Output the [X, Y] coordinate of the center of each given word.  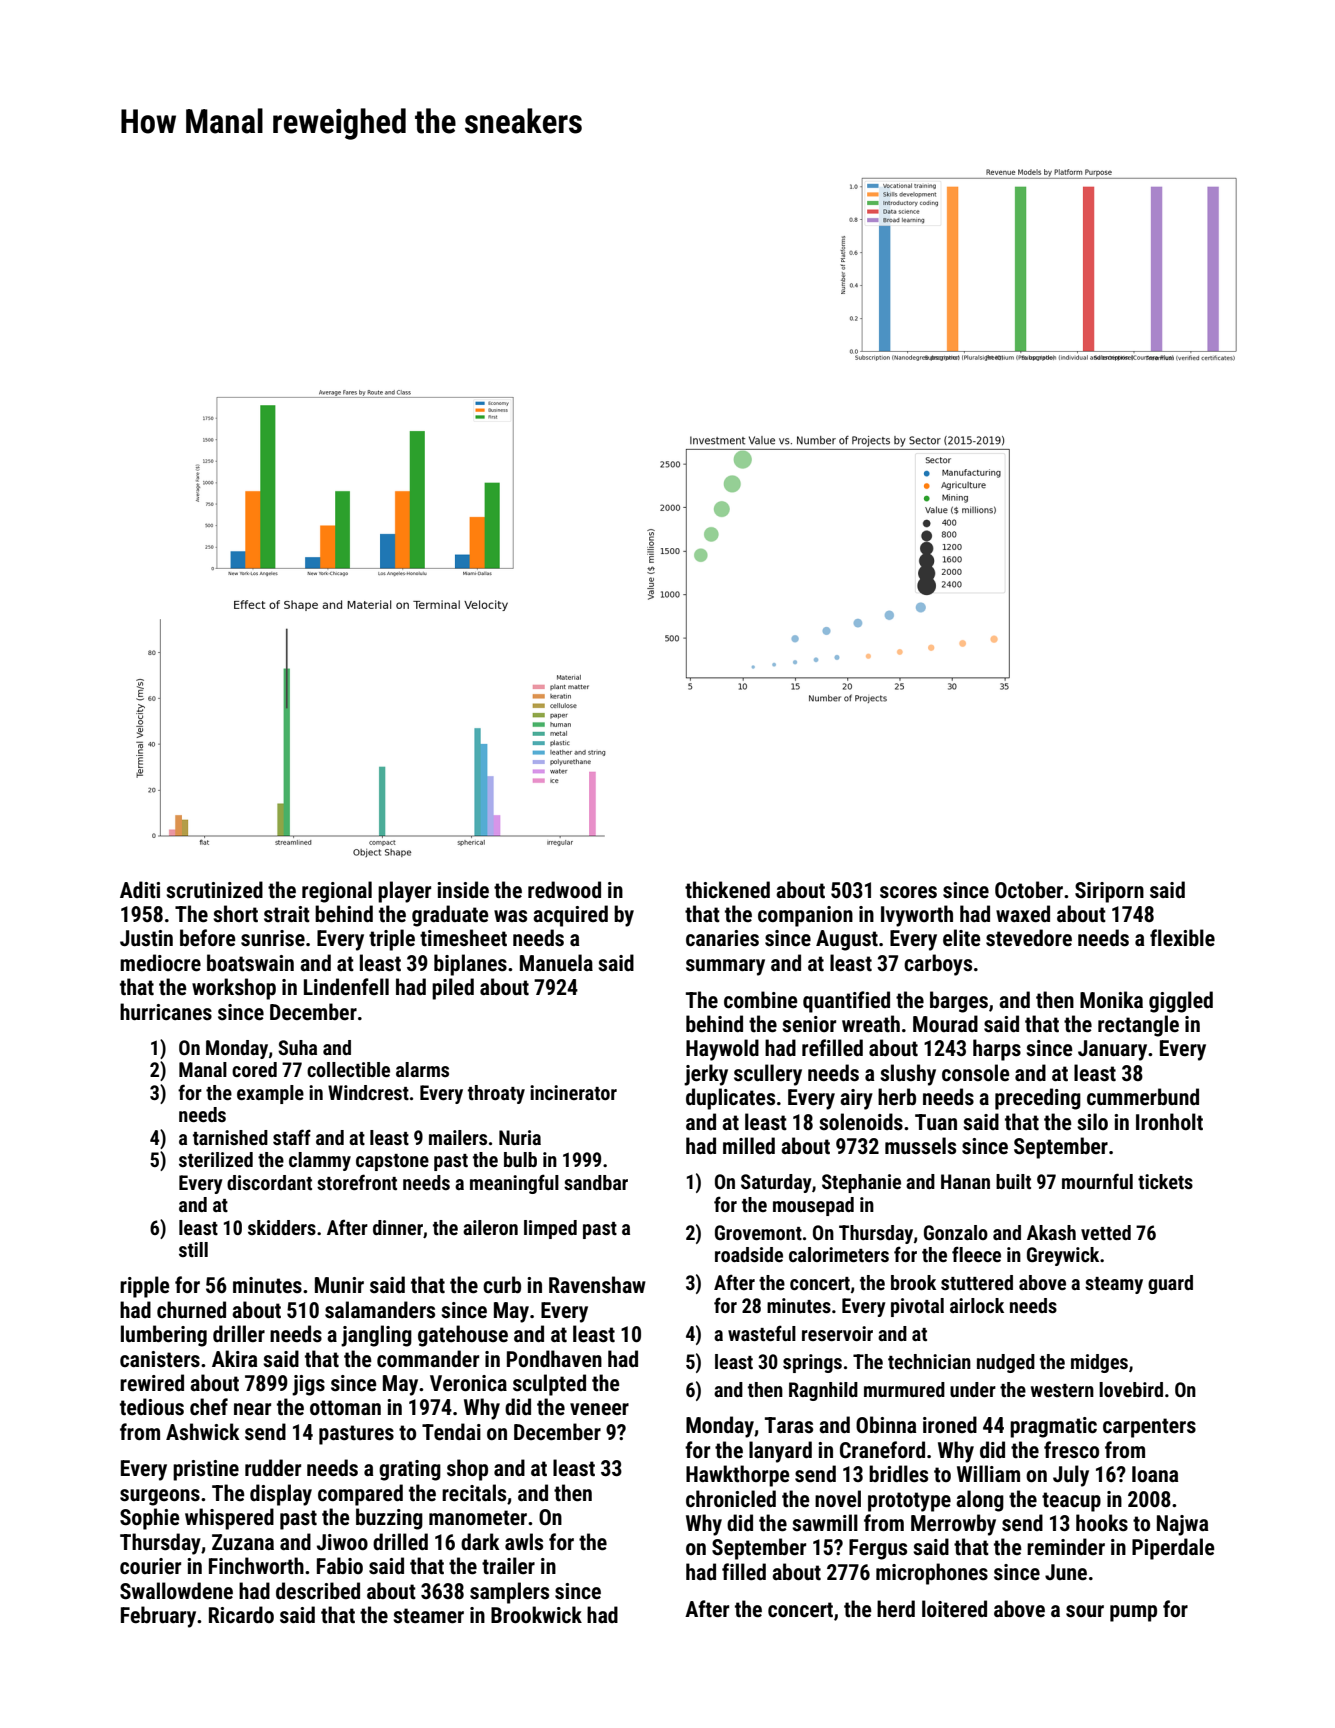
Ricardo [241, 1614]
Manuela [556, 962]
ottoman [345, 1408]
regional [337, 892]
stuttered [977, 1282]
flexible [1182, 938]
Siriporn [1109, 892]
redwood [564, 890]
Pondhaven [554, 1358]
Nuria [520, 1137]
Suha [297, 1047]
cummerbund [1143, 1096]
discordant [269, 1182]
